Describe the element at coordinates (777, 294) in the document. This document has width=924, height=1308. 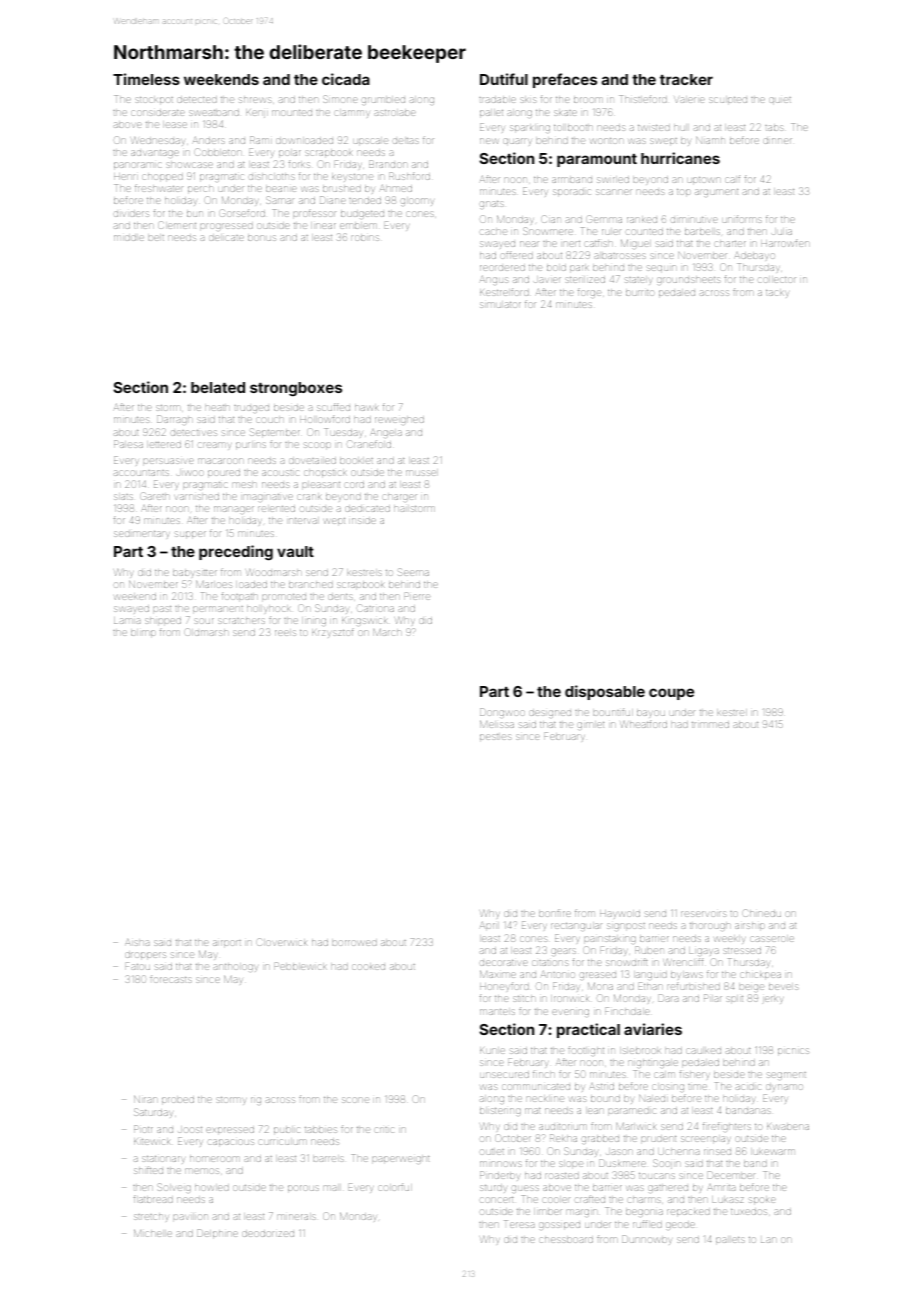
I see `tacky` at that location.
